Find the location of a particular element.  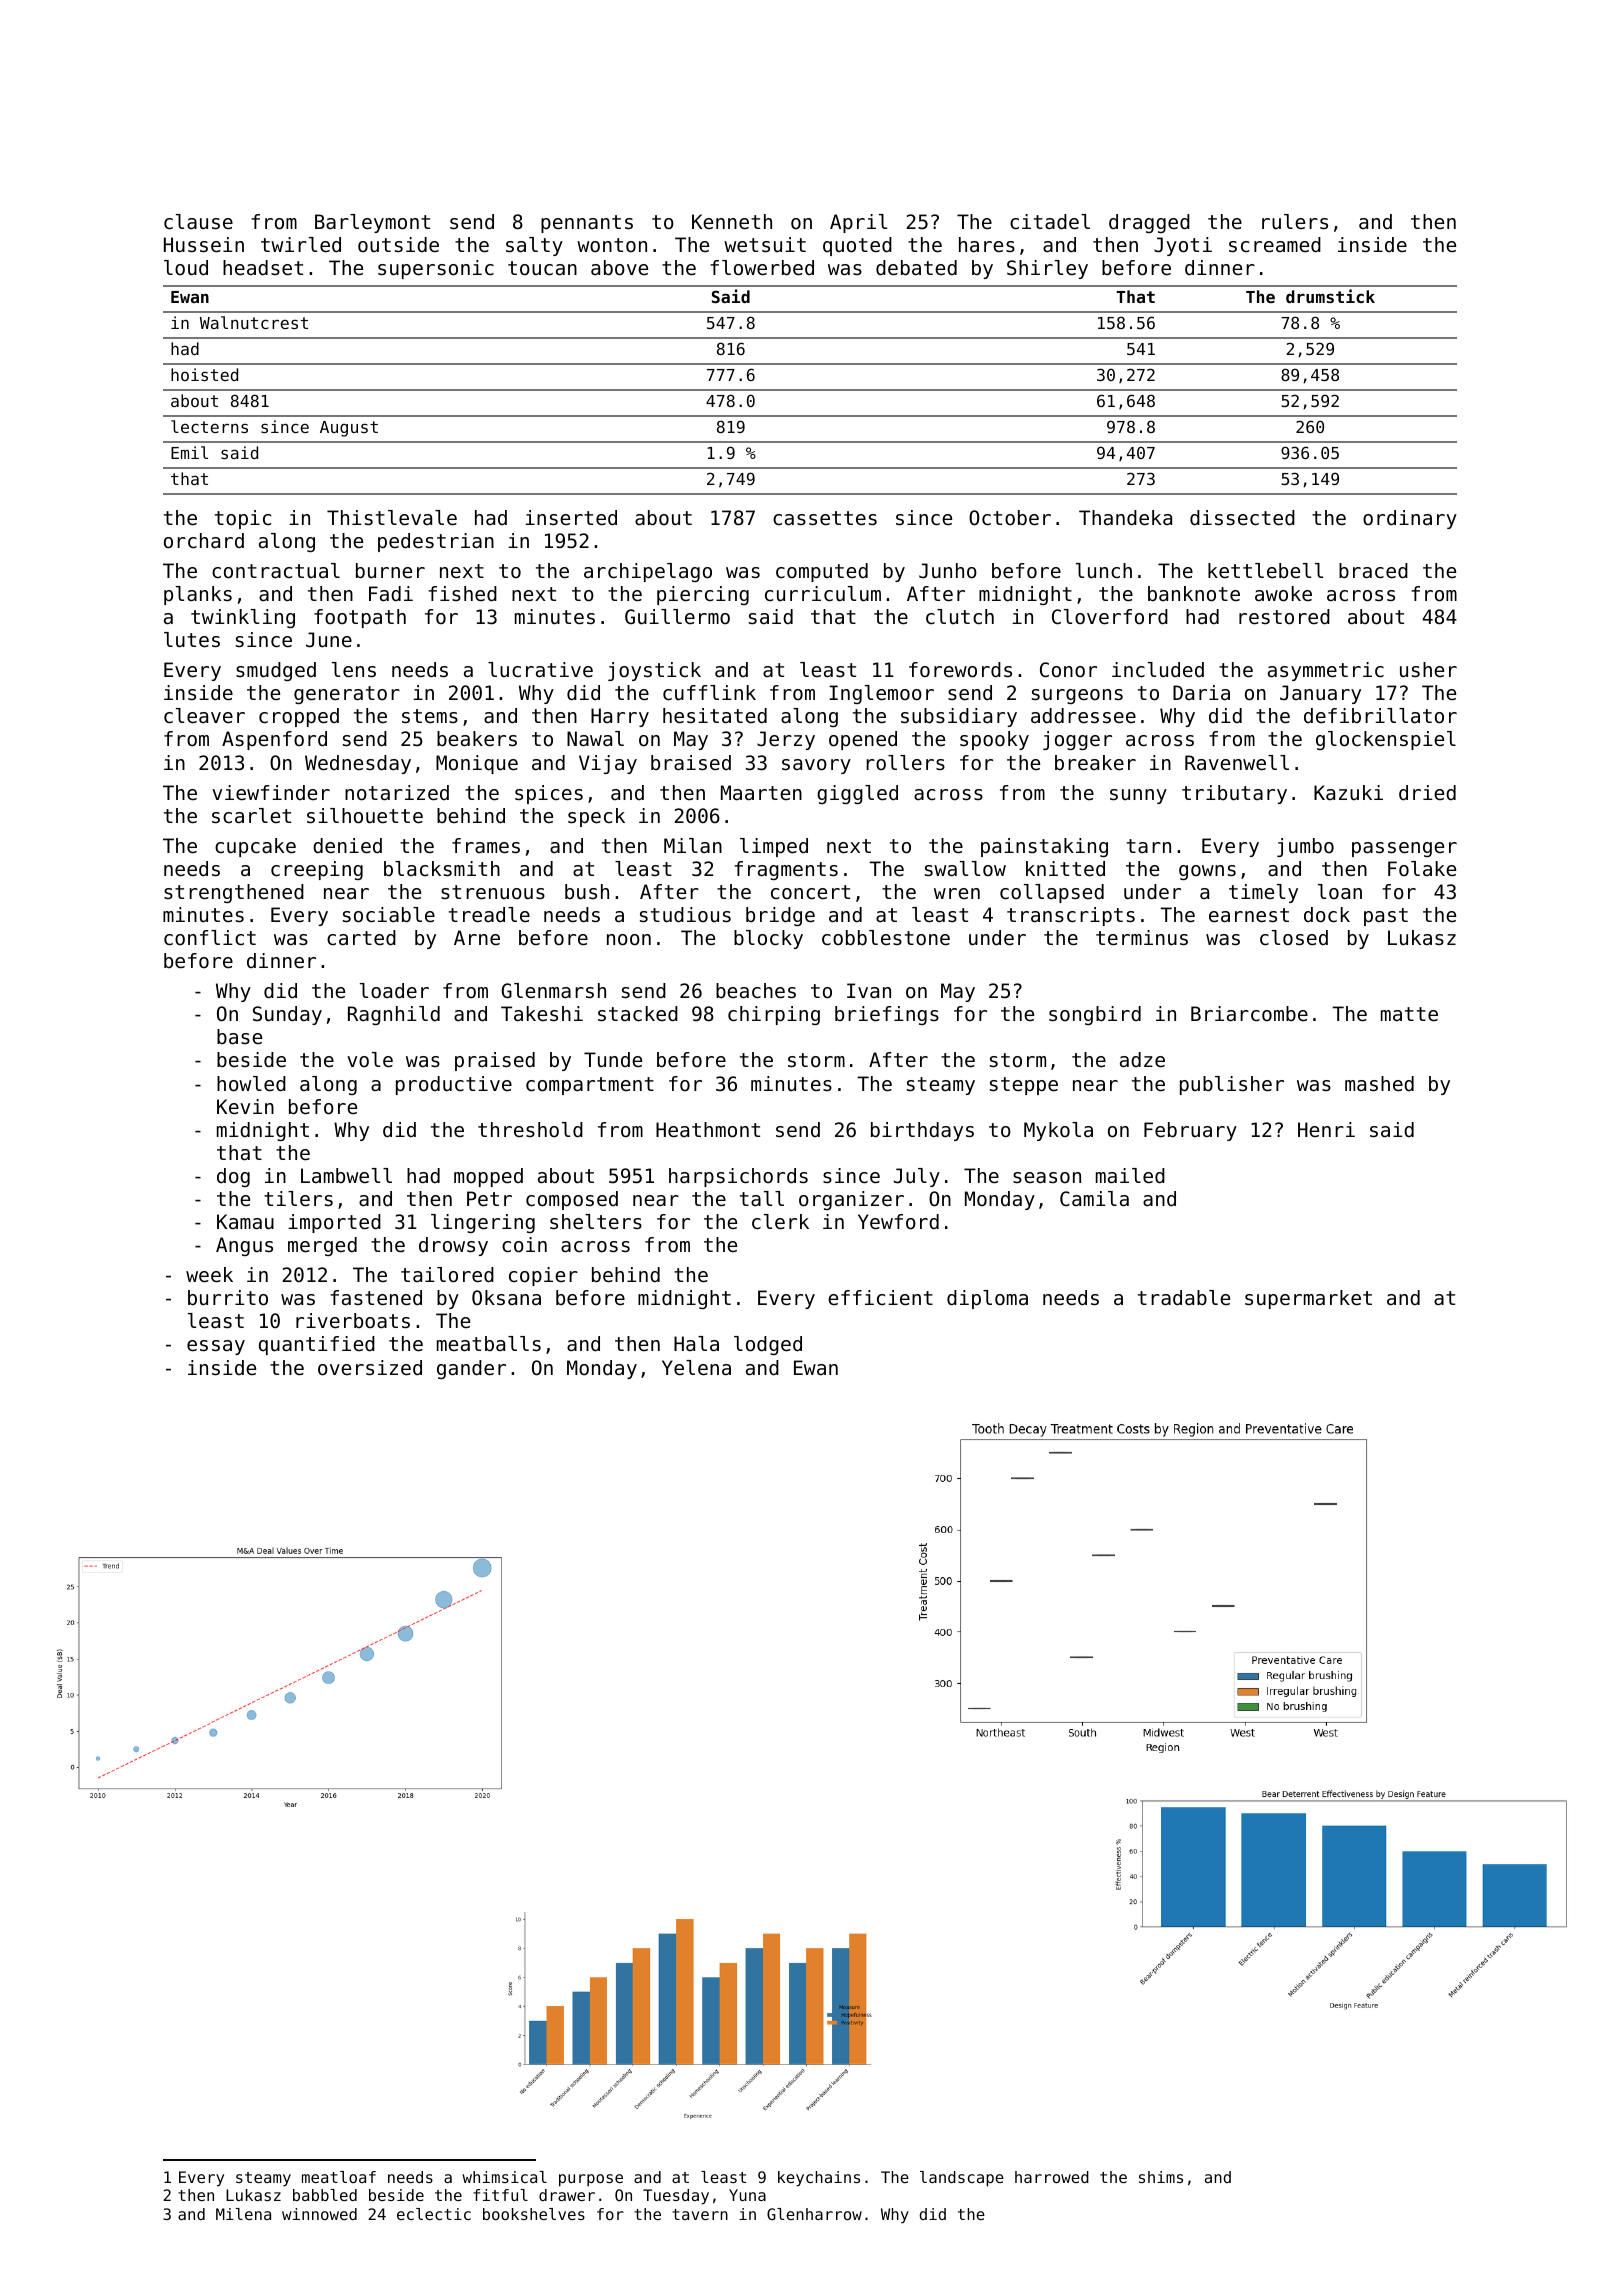

publisher is located at coordinates (1232, 1085).
